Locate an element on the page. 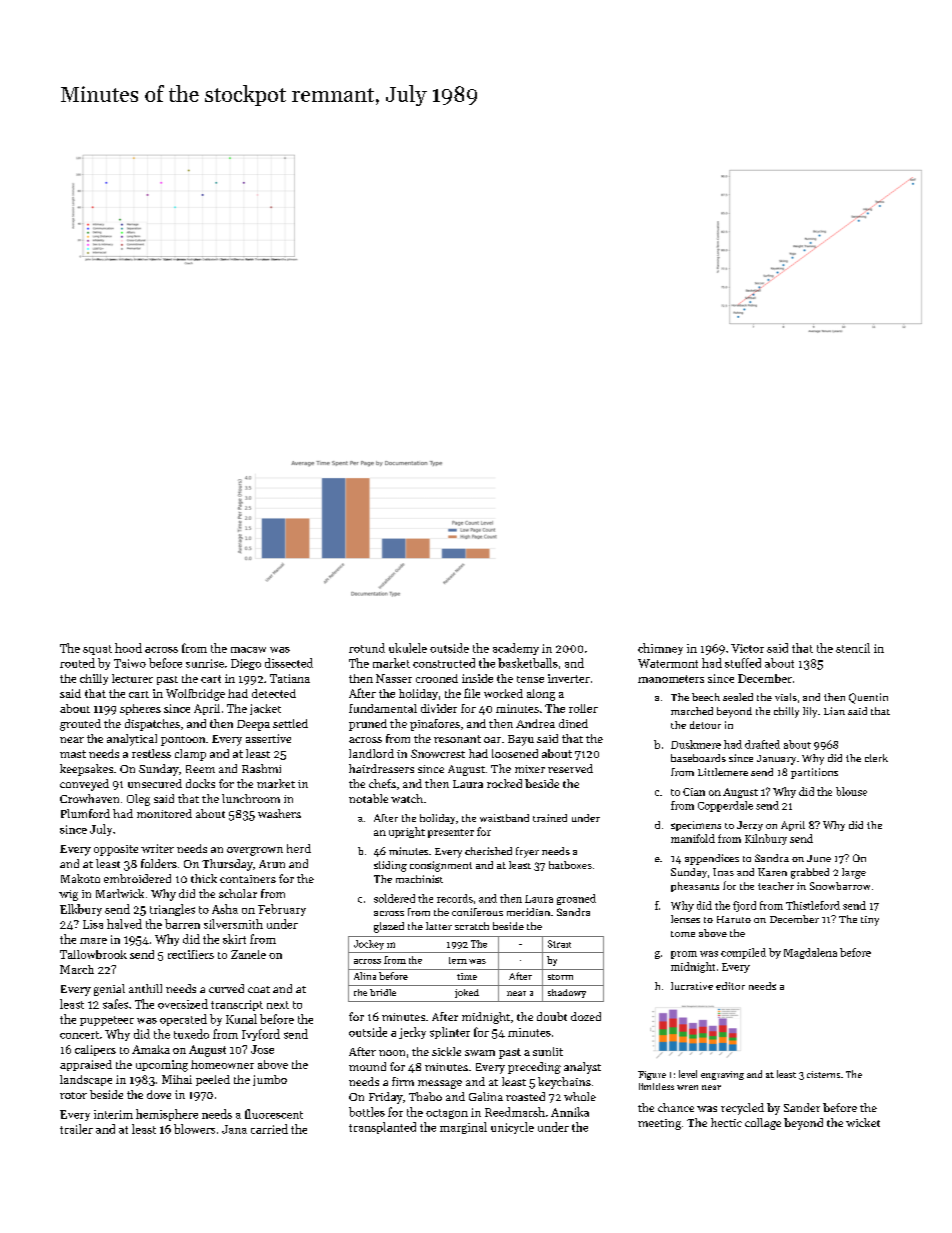 This image has width=952, height=1233. stencil is located at coordinates (853, 648).
